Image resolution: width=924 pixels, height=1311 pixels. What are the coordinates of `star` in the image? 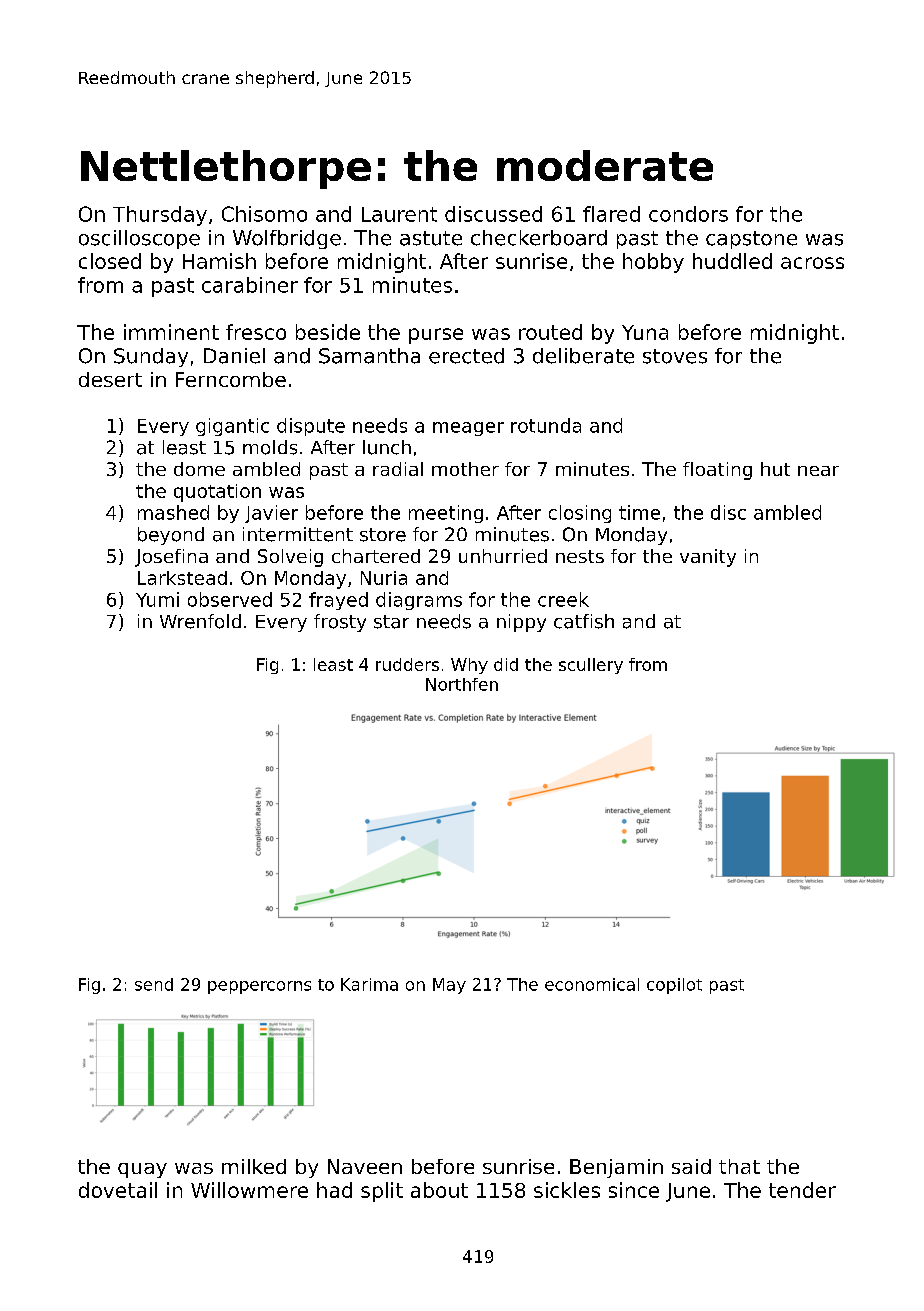 It's located at (391, 622).
